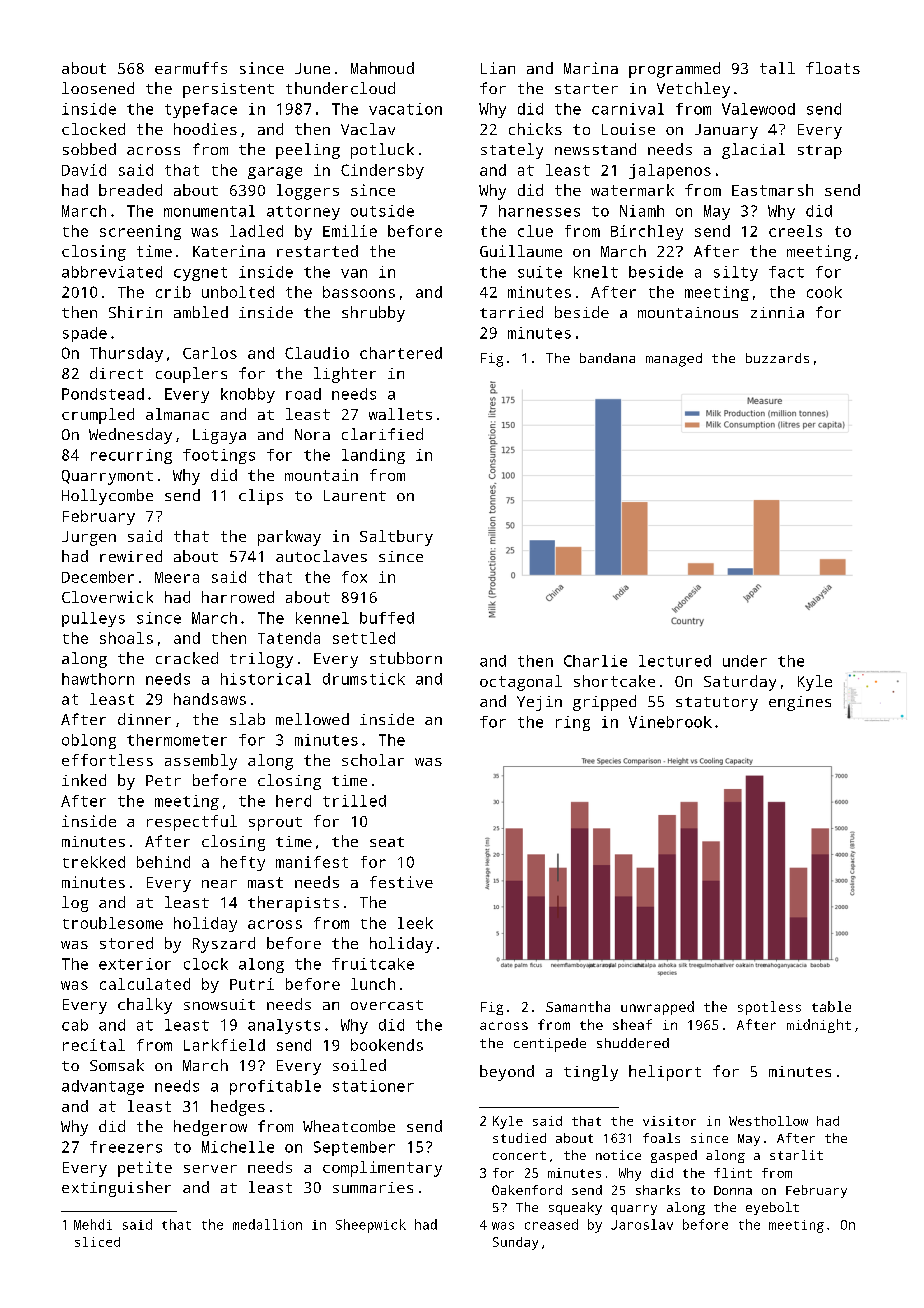  Describe the element at coordinates (373, 760) in the screenshot. I see `scholar` at that location.
